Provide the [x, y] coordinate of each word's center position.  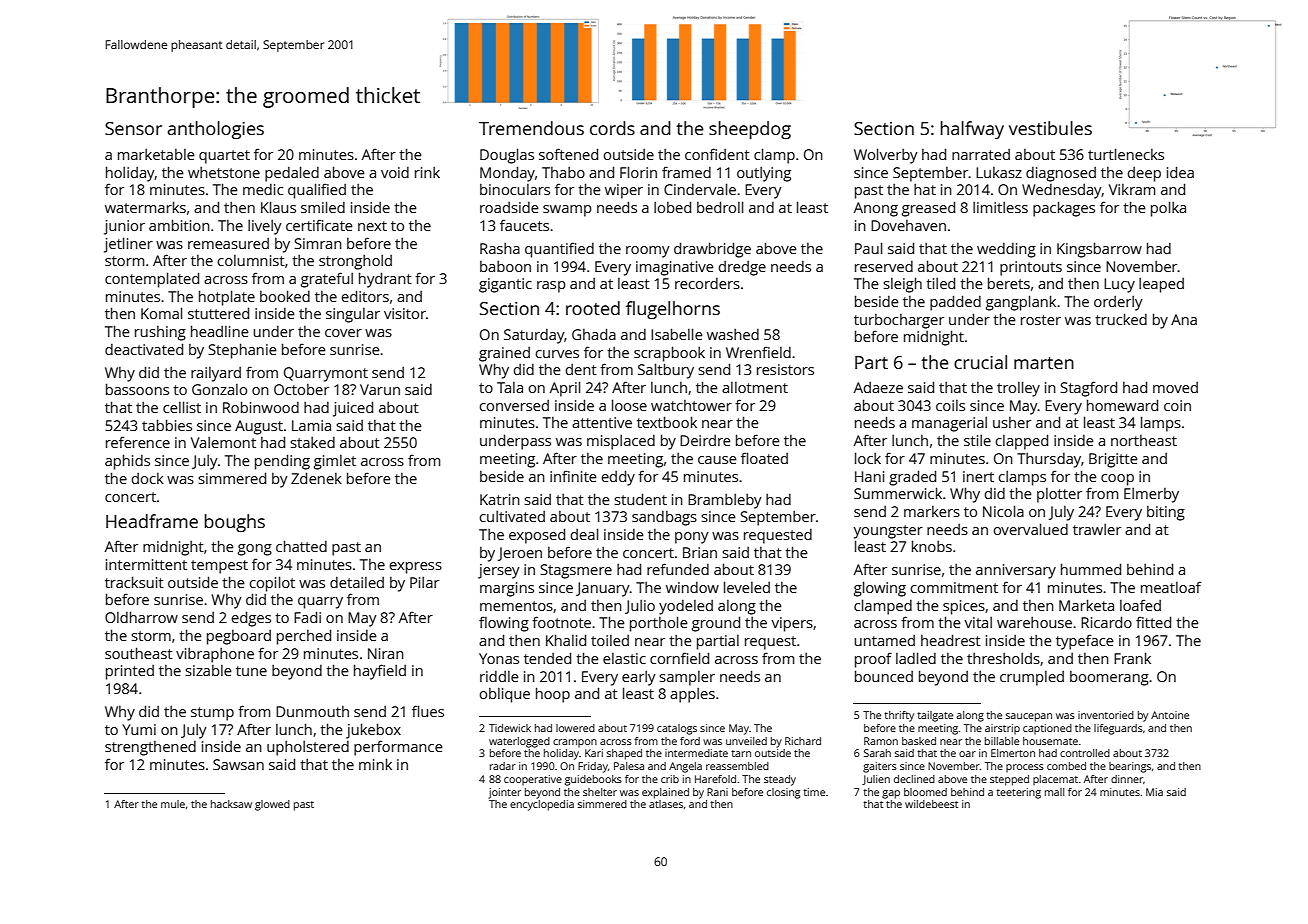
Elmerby [1151, 495]
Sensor [133, 128]
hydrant [385, 280]
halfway [972, 130]
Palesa [629, 766]
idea [1180, 172]
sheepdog [750, 130]
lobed [672, 207]
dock [148, 478]
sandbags [664, 518]
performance [398, 748]
